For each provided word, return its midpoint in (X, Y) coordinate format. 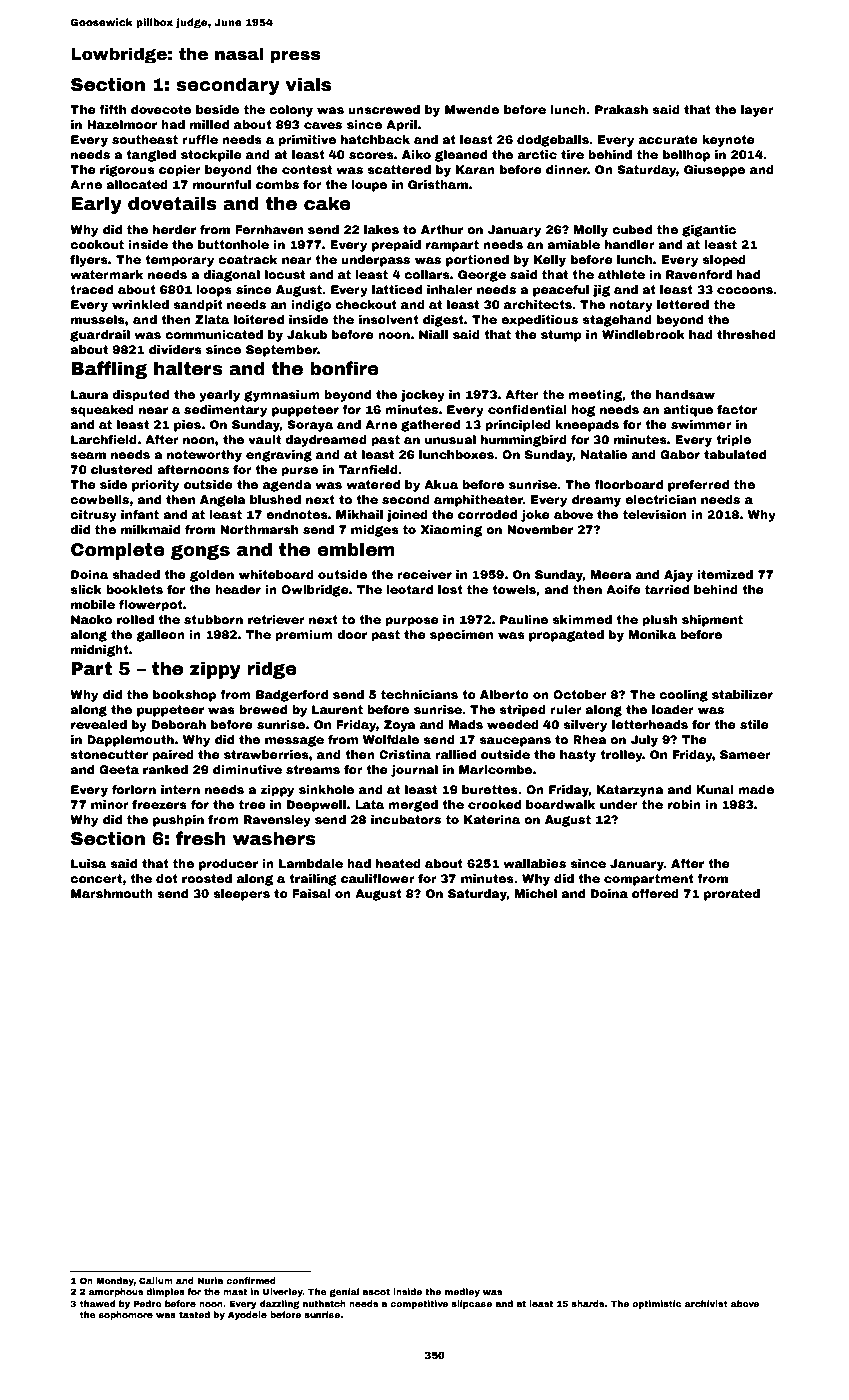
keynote (728, 141)
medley (462, 1292)
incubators (406, 819)
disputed (140, 396)
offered (655, 893)
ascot (376, 1292)
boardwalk (560, 804)
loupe (369, 186)
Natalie (604, 454)
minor (110, 804)
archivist (706, 1303)
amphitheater (478, 501)
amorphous (116, 1292)
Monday (115, 1281)
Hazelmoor (122, 124)
